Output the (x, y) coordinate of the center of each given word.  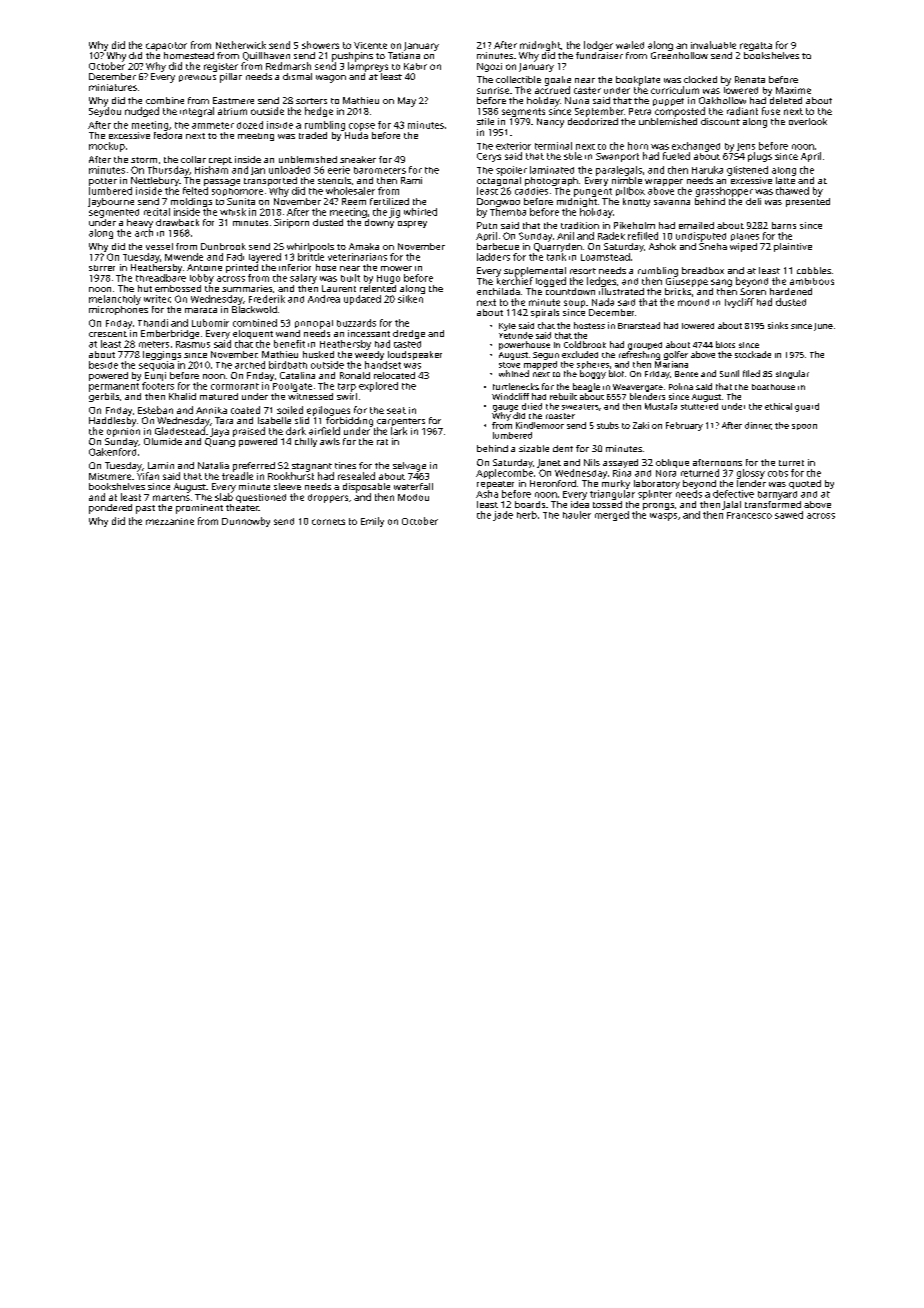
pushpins (352, 57)
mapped (540, 365)
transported (270, 181)
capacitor (166, 46)
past (145, 509)
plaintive (793, 247)
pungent (593, 192)
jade (503, 516)
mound (693, 302)
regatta (756, 46)
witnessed (310, 396)
